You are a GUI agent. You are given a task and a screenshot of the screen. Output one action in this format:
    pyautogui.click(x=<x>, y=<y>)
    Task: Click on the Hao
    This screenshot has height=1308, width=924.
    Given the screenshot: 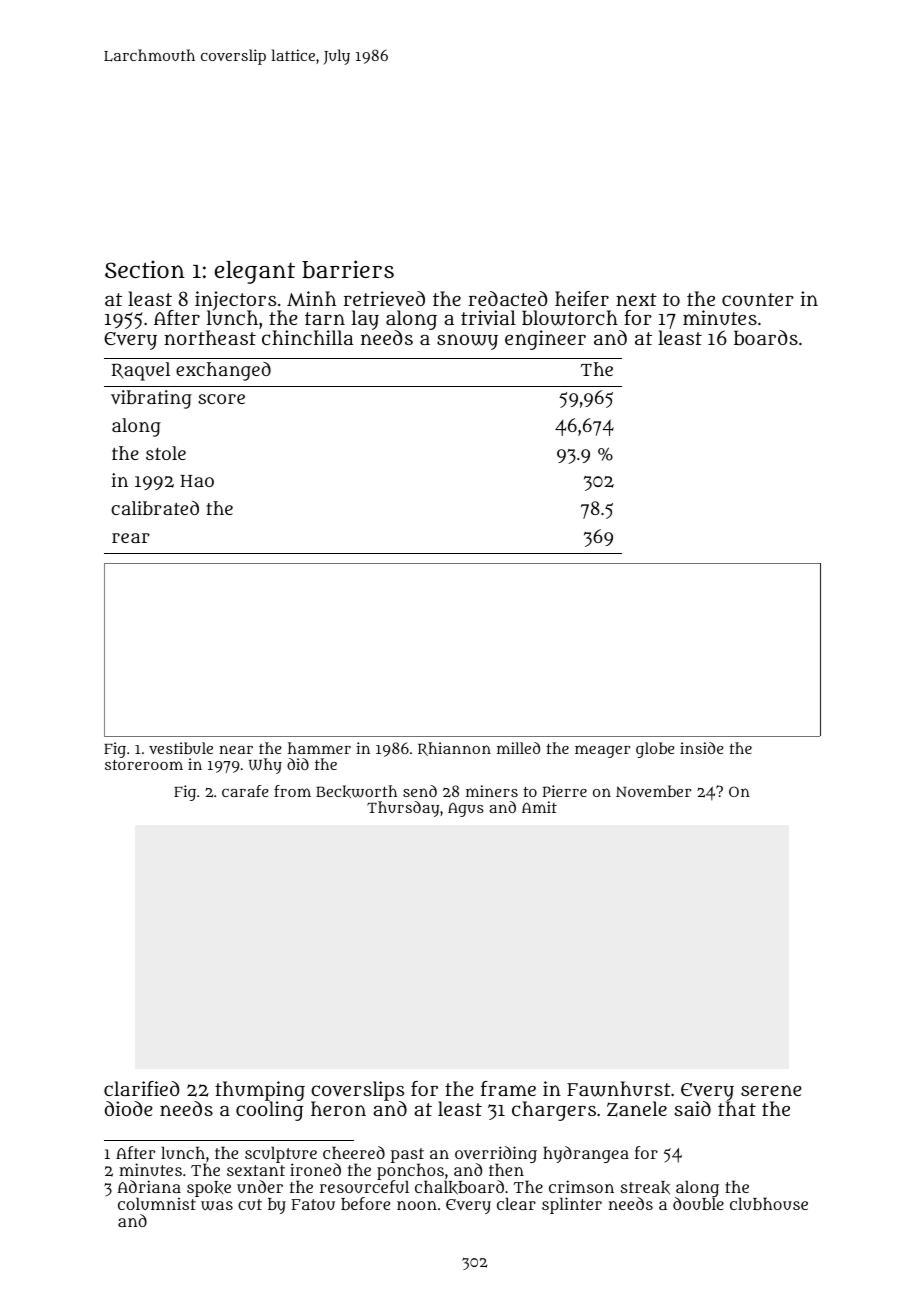 What is the action you would take?
    pyautogui.click(x=197, y=481)
